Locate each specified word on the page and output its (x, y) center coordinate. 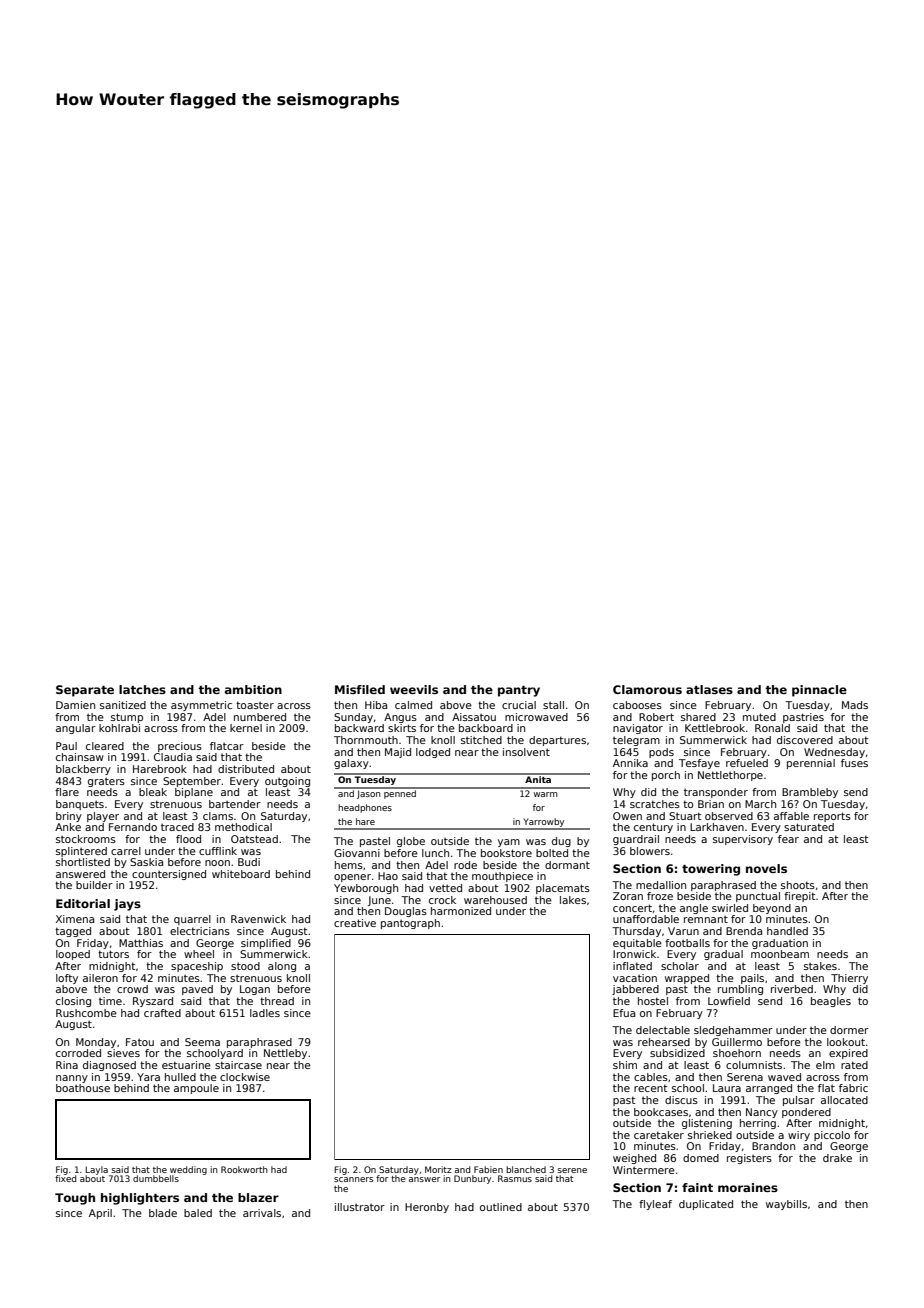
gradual (723, 955)
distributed (246, 769)
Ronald (772, 728)
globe (411, 842)
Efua (624, 1013)
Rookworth (244, 1169)
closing (73, 1002)
